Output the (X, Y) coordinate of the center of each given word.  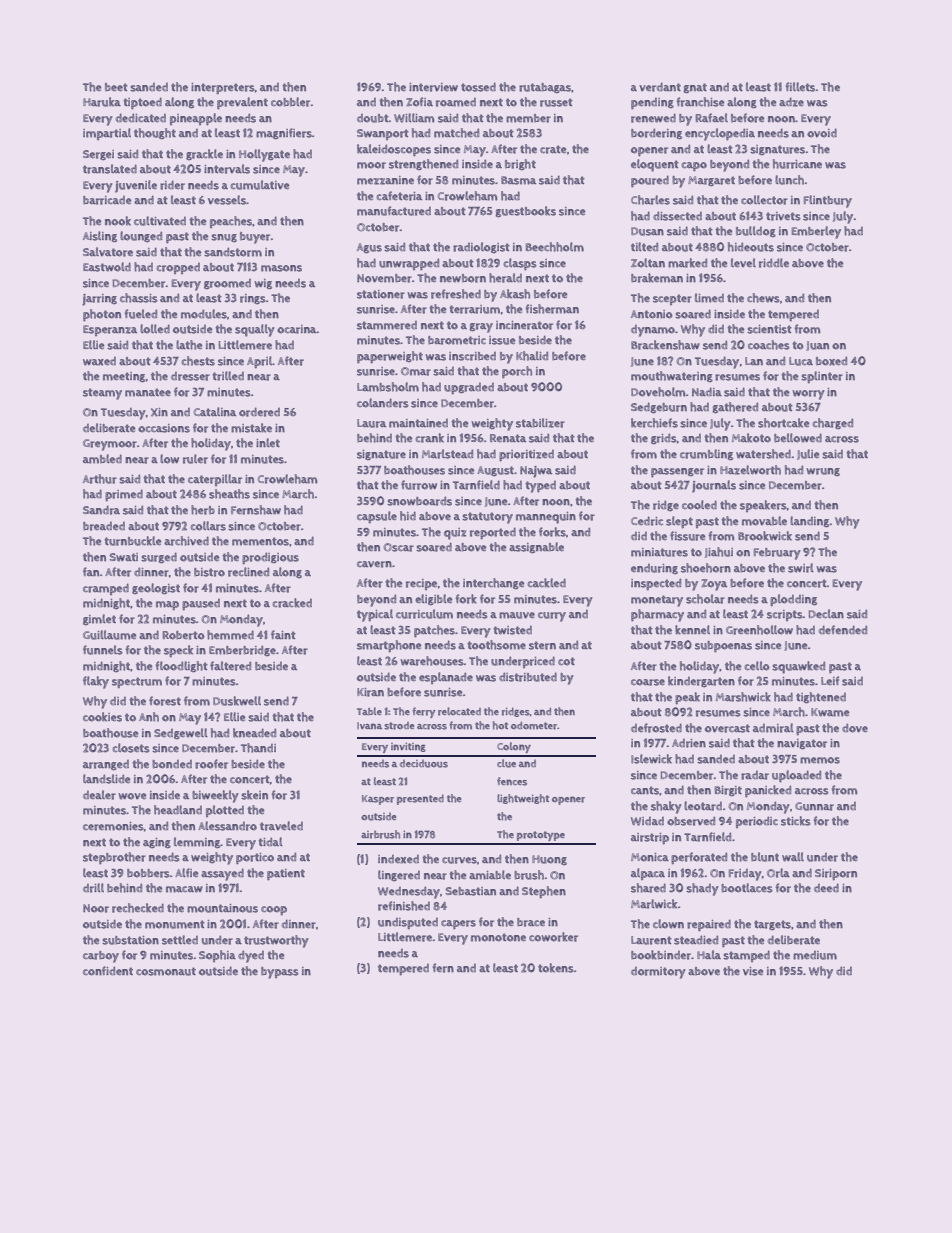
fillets (800, 87)
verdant (660, 87)
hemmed (230, 635)
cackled (546, 583)
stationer (381, 294)
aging (157, 843)
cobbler (290, 102)
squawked (798, 667)
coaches (769, 345)
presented (420, 799)
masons (281, 268)
